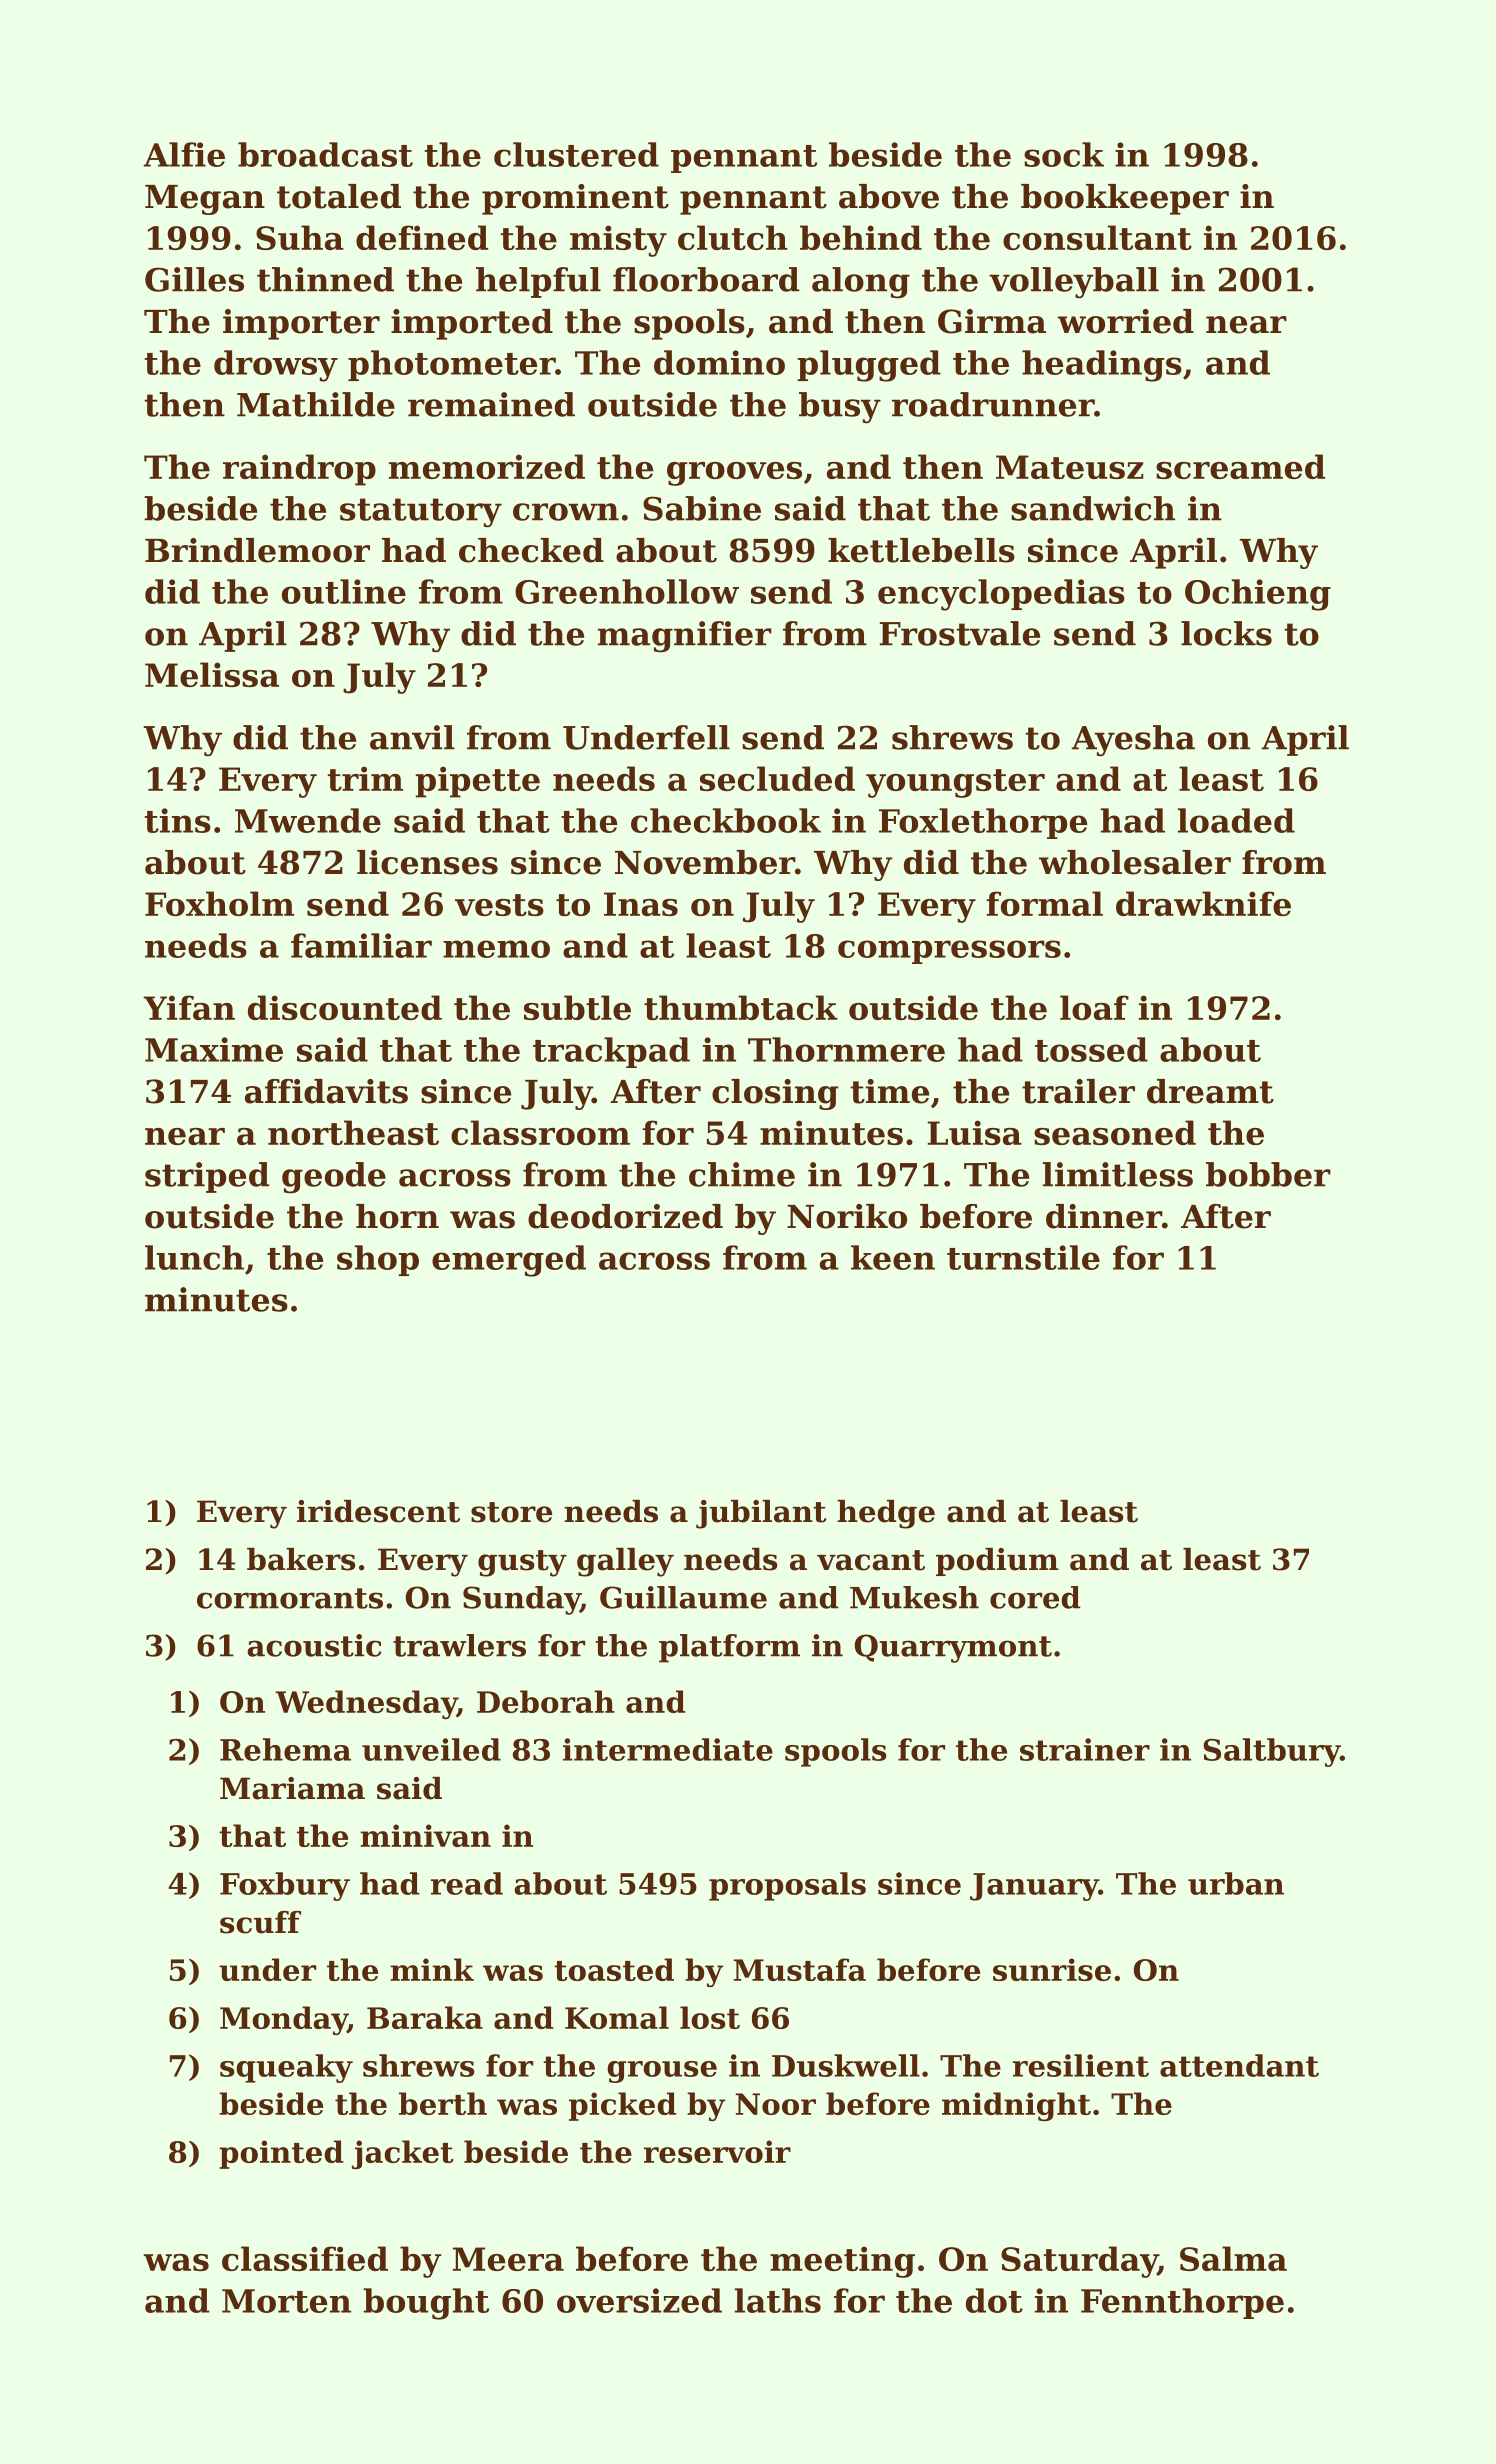 Image resolution: width=1496 pixels, height=2464 pixels. What do you see at coordinates (889, 196) in the image?
I see `above` at bounding box center [889, 196].
